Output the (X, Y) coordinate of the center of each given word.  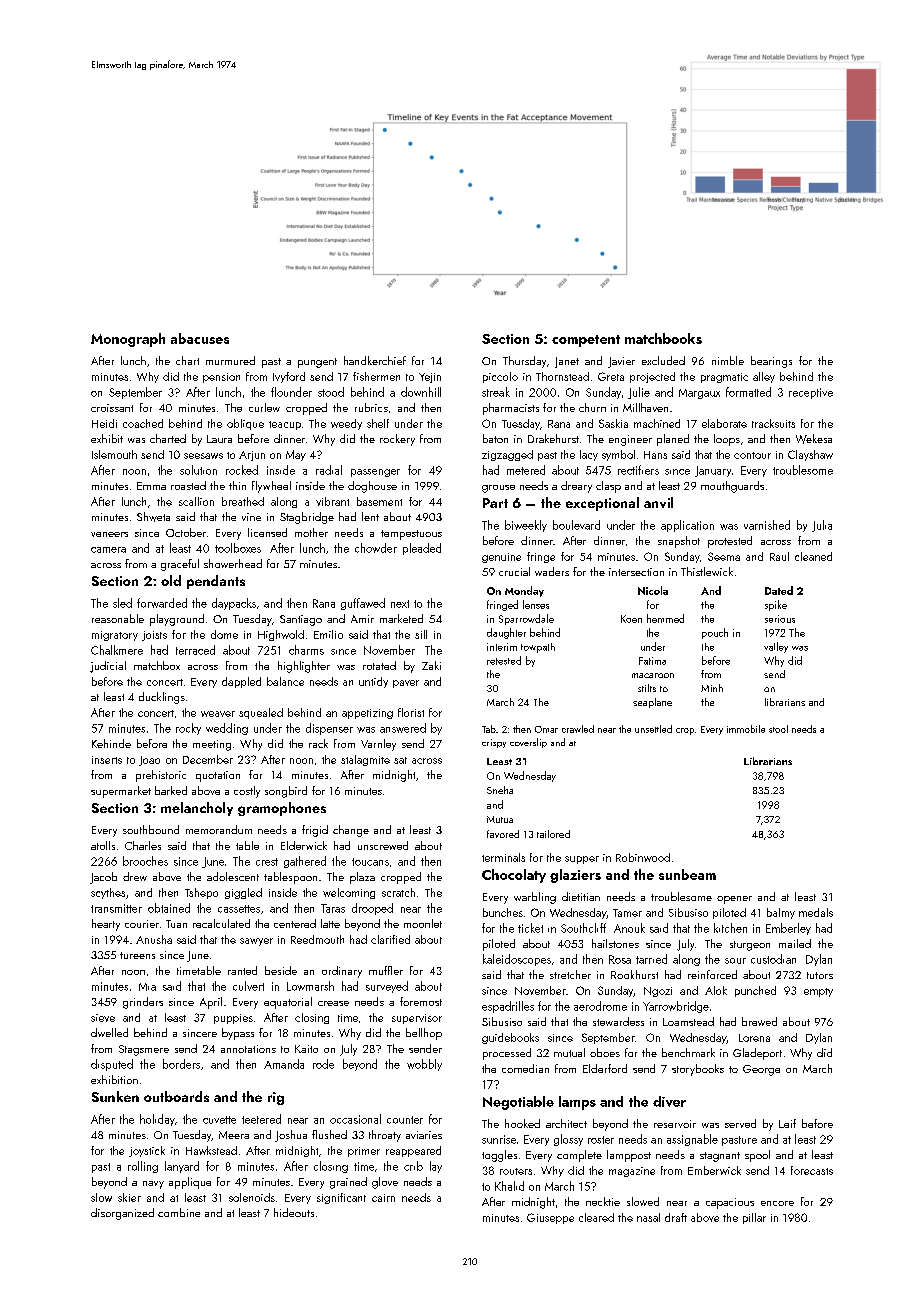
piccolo (500, 377)
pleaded (422, 549)
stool (778, 729)
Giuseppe (550, 1218)
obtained (169, 908)
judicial (108, 667)
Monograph (128, 340)
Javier (621, 362)
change (351, 831)
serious (780, 619)
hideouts (294, 1212)
